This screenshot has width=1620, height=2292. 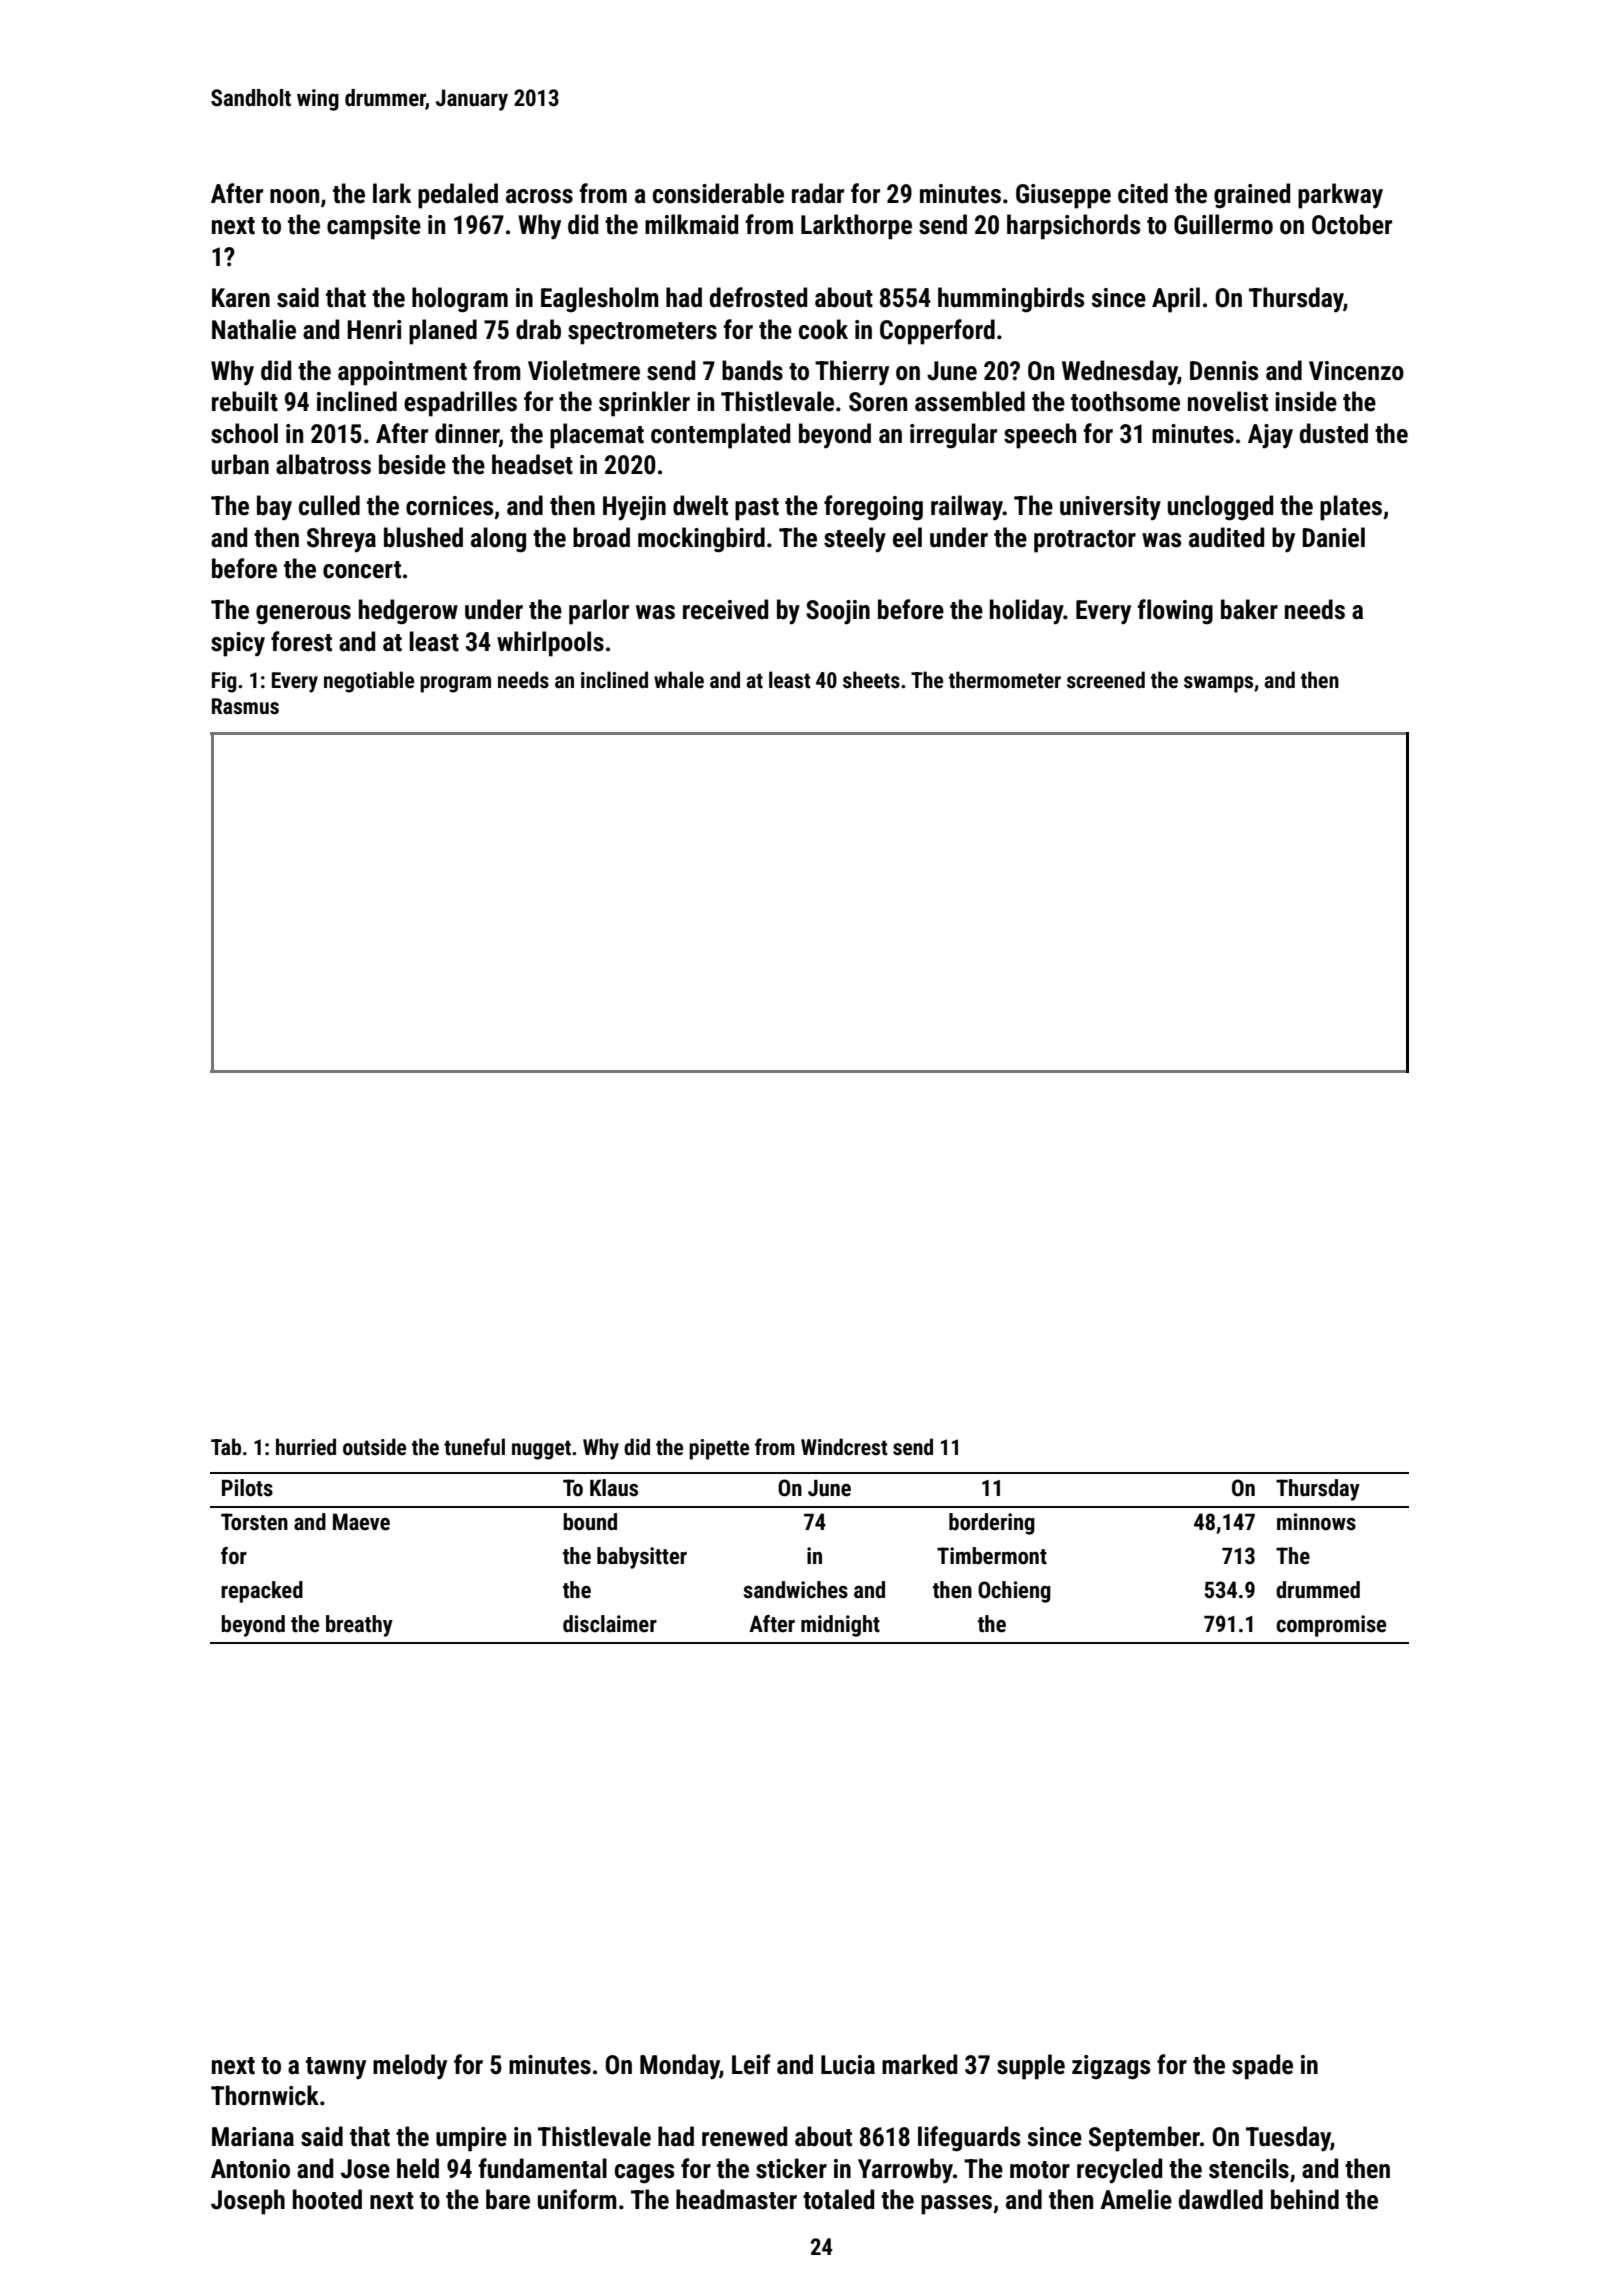 I want to click on melody, so click(x=410, y=2066).
